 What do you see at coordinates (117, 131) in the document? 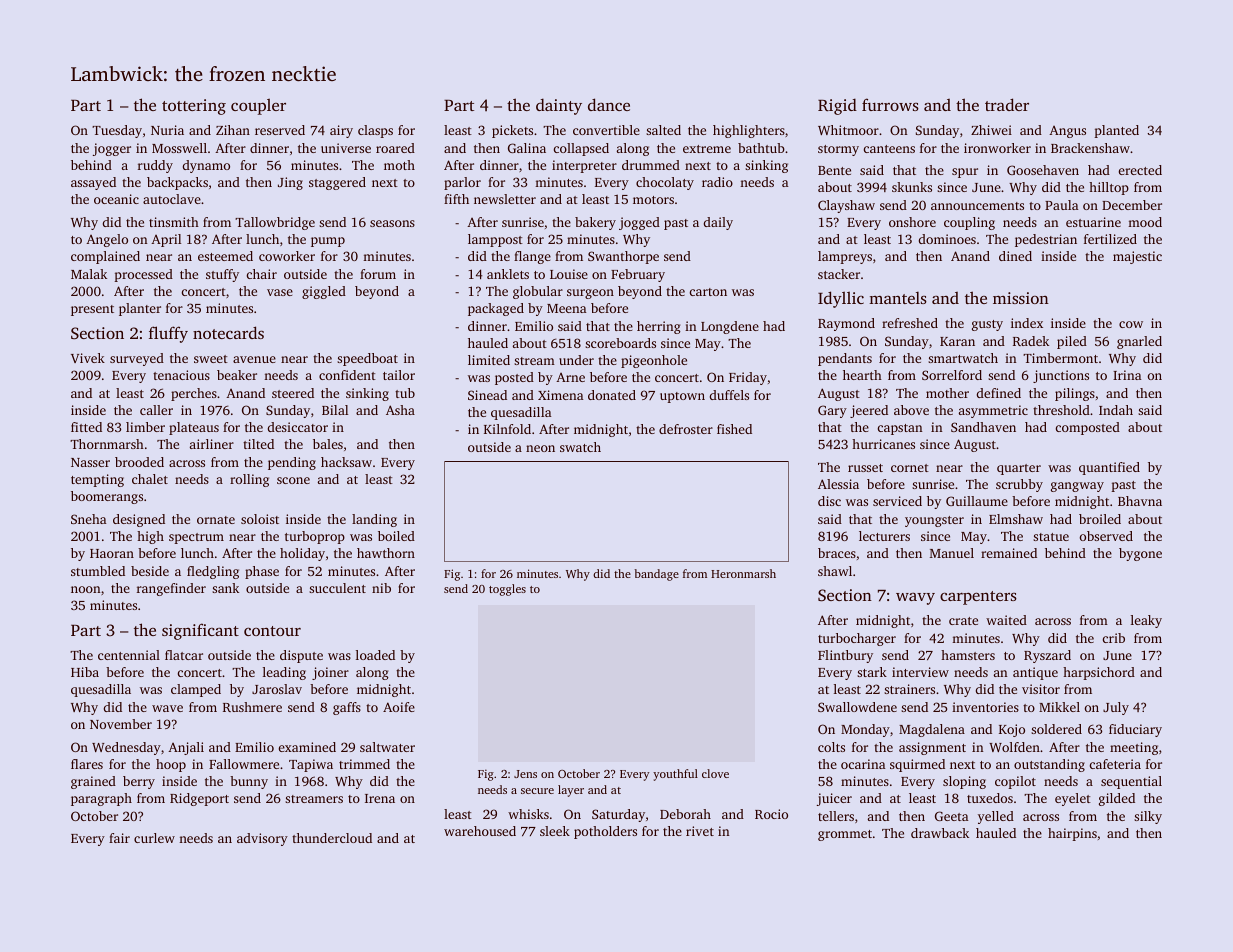
I see `Tuesday` at bounding box center [117, 131].
